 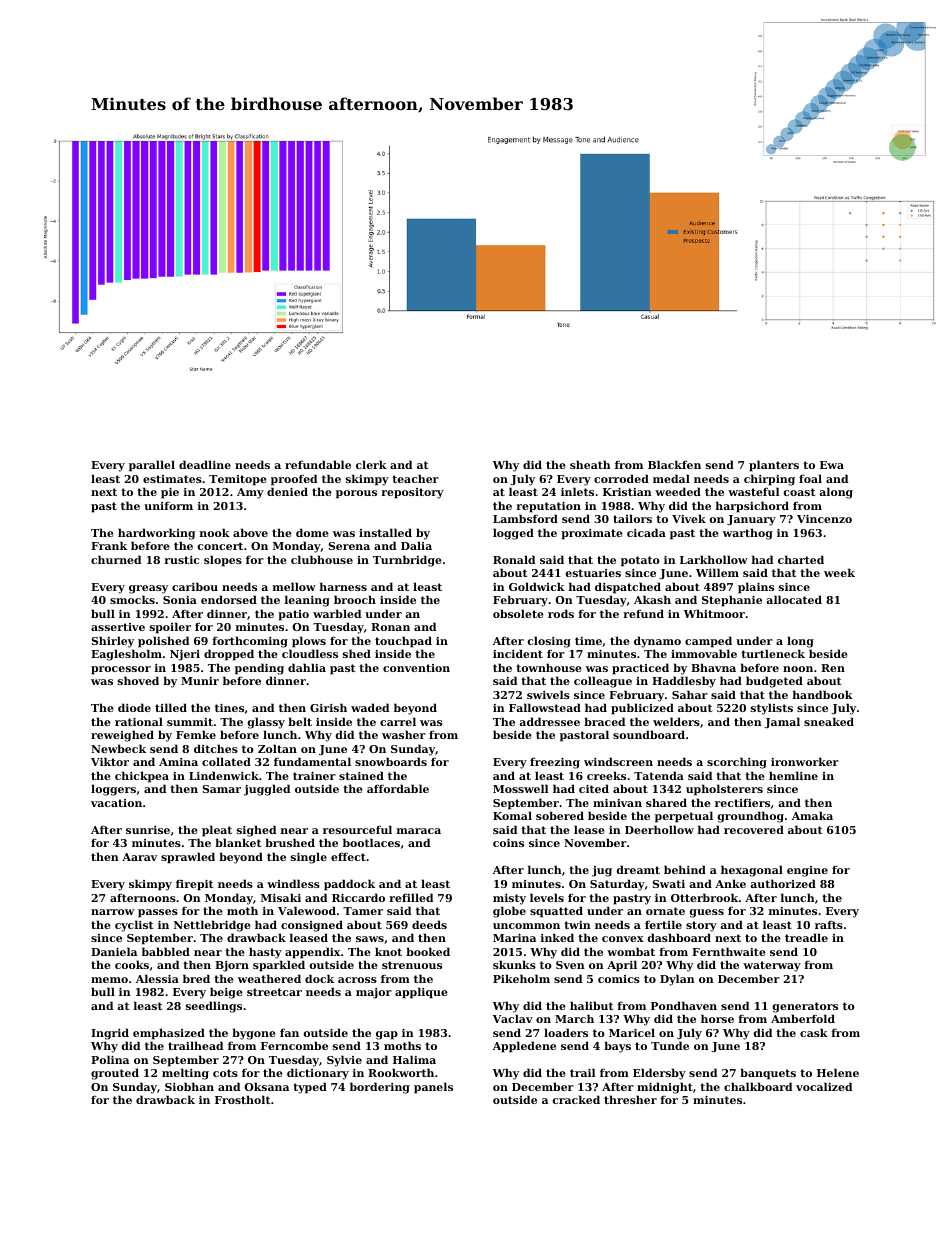 What do you see at coordinates (570, 965) in the screenshot?
I see `Sven` at bounding box center [570, 965].
